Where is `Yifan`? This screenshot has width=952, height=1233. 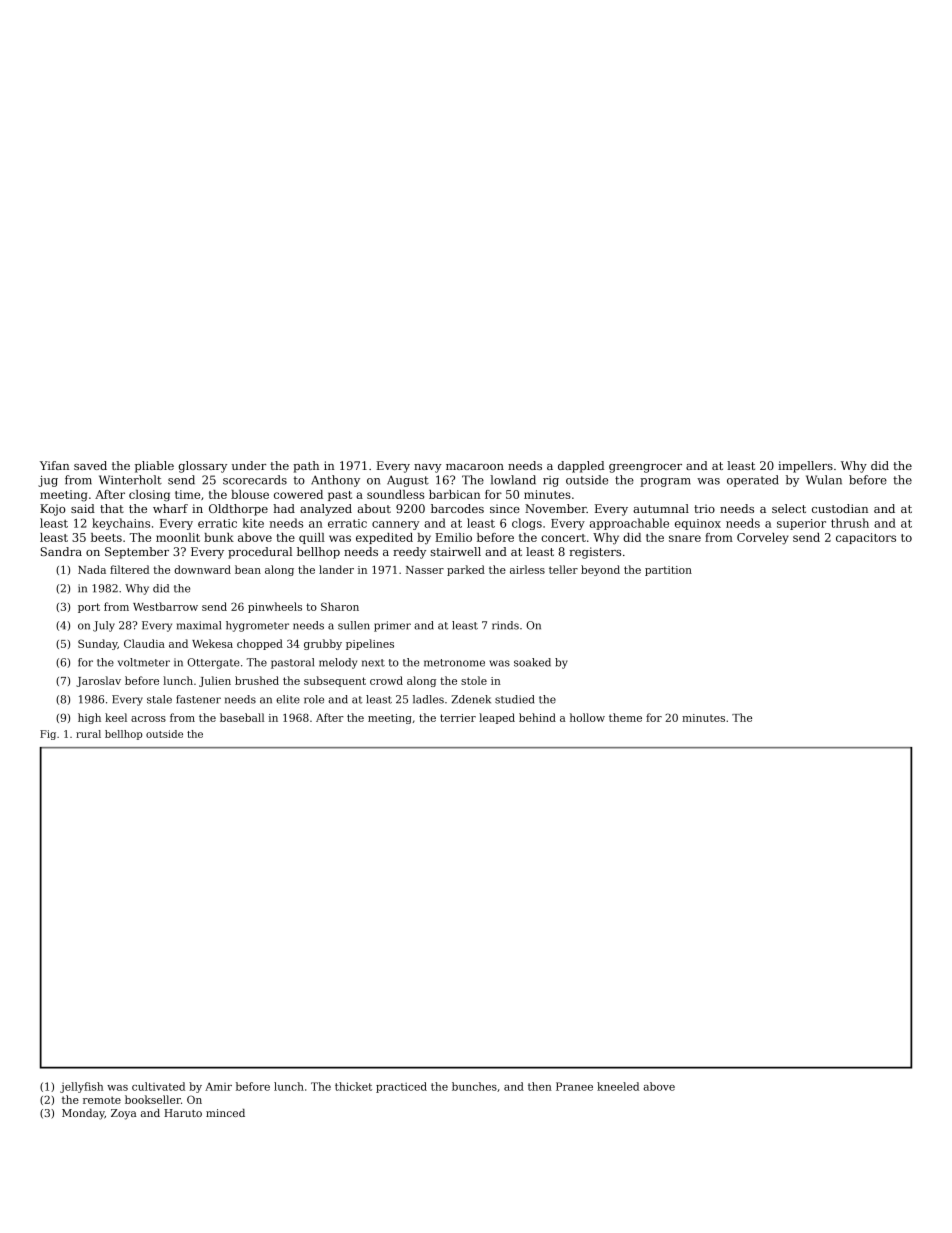
Yifan is located at coordinates (54, 465).
